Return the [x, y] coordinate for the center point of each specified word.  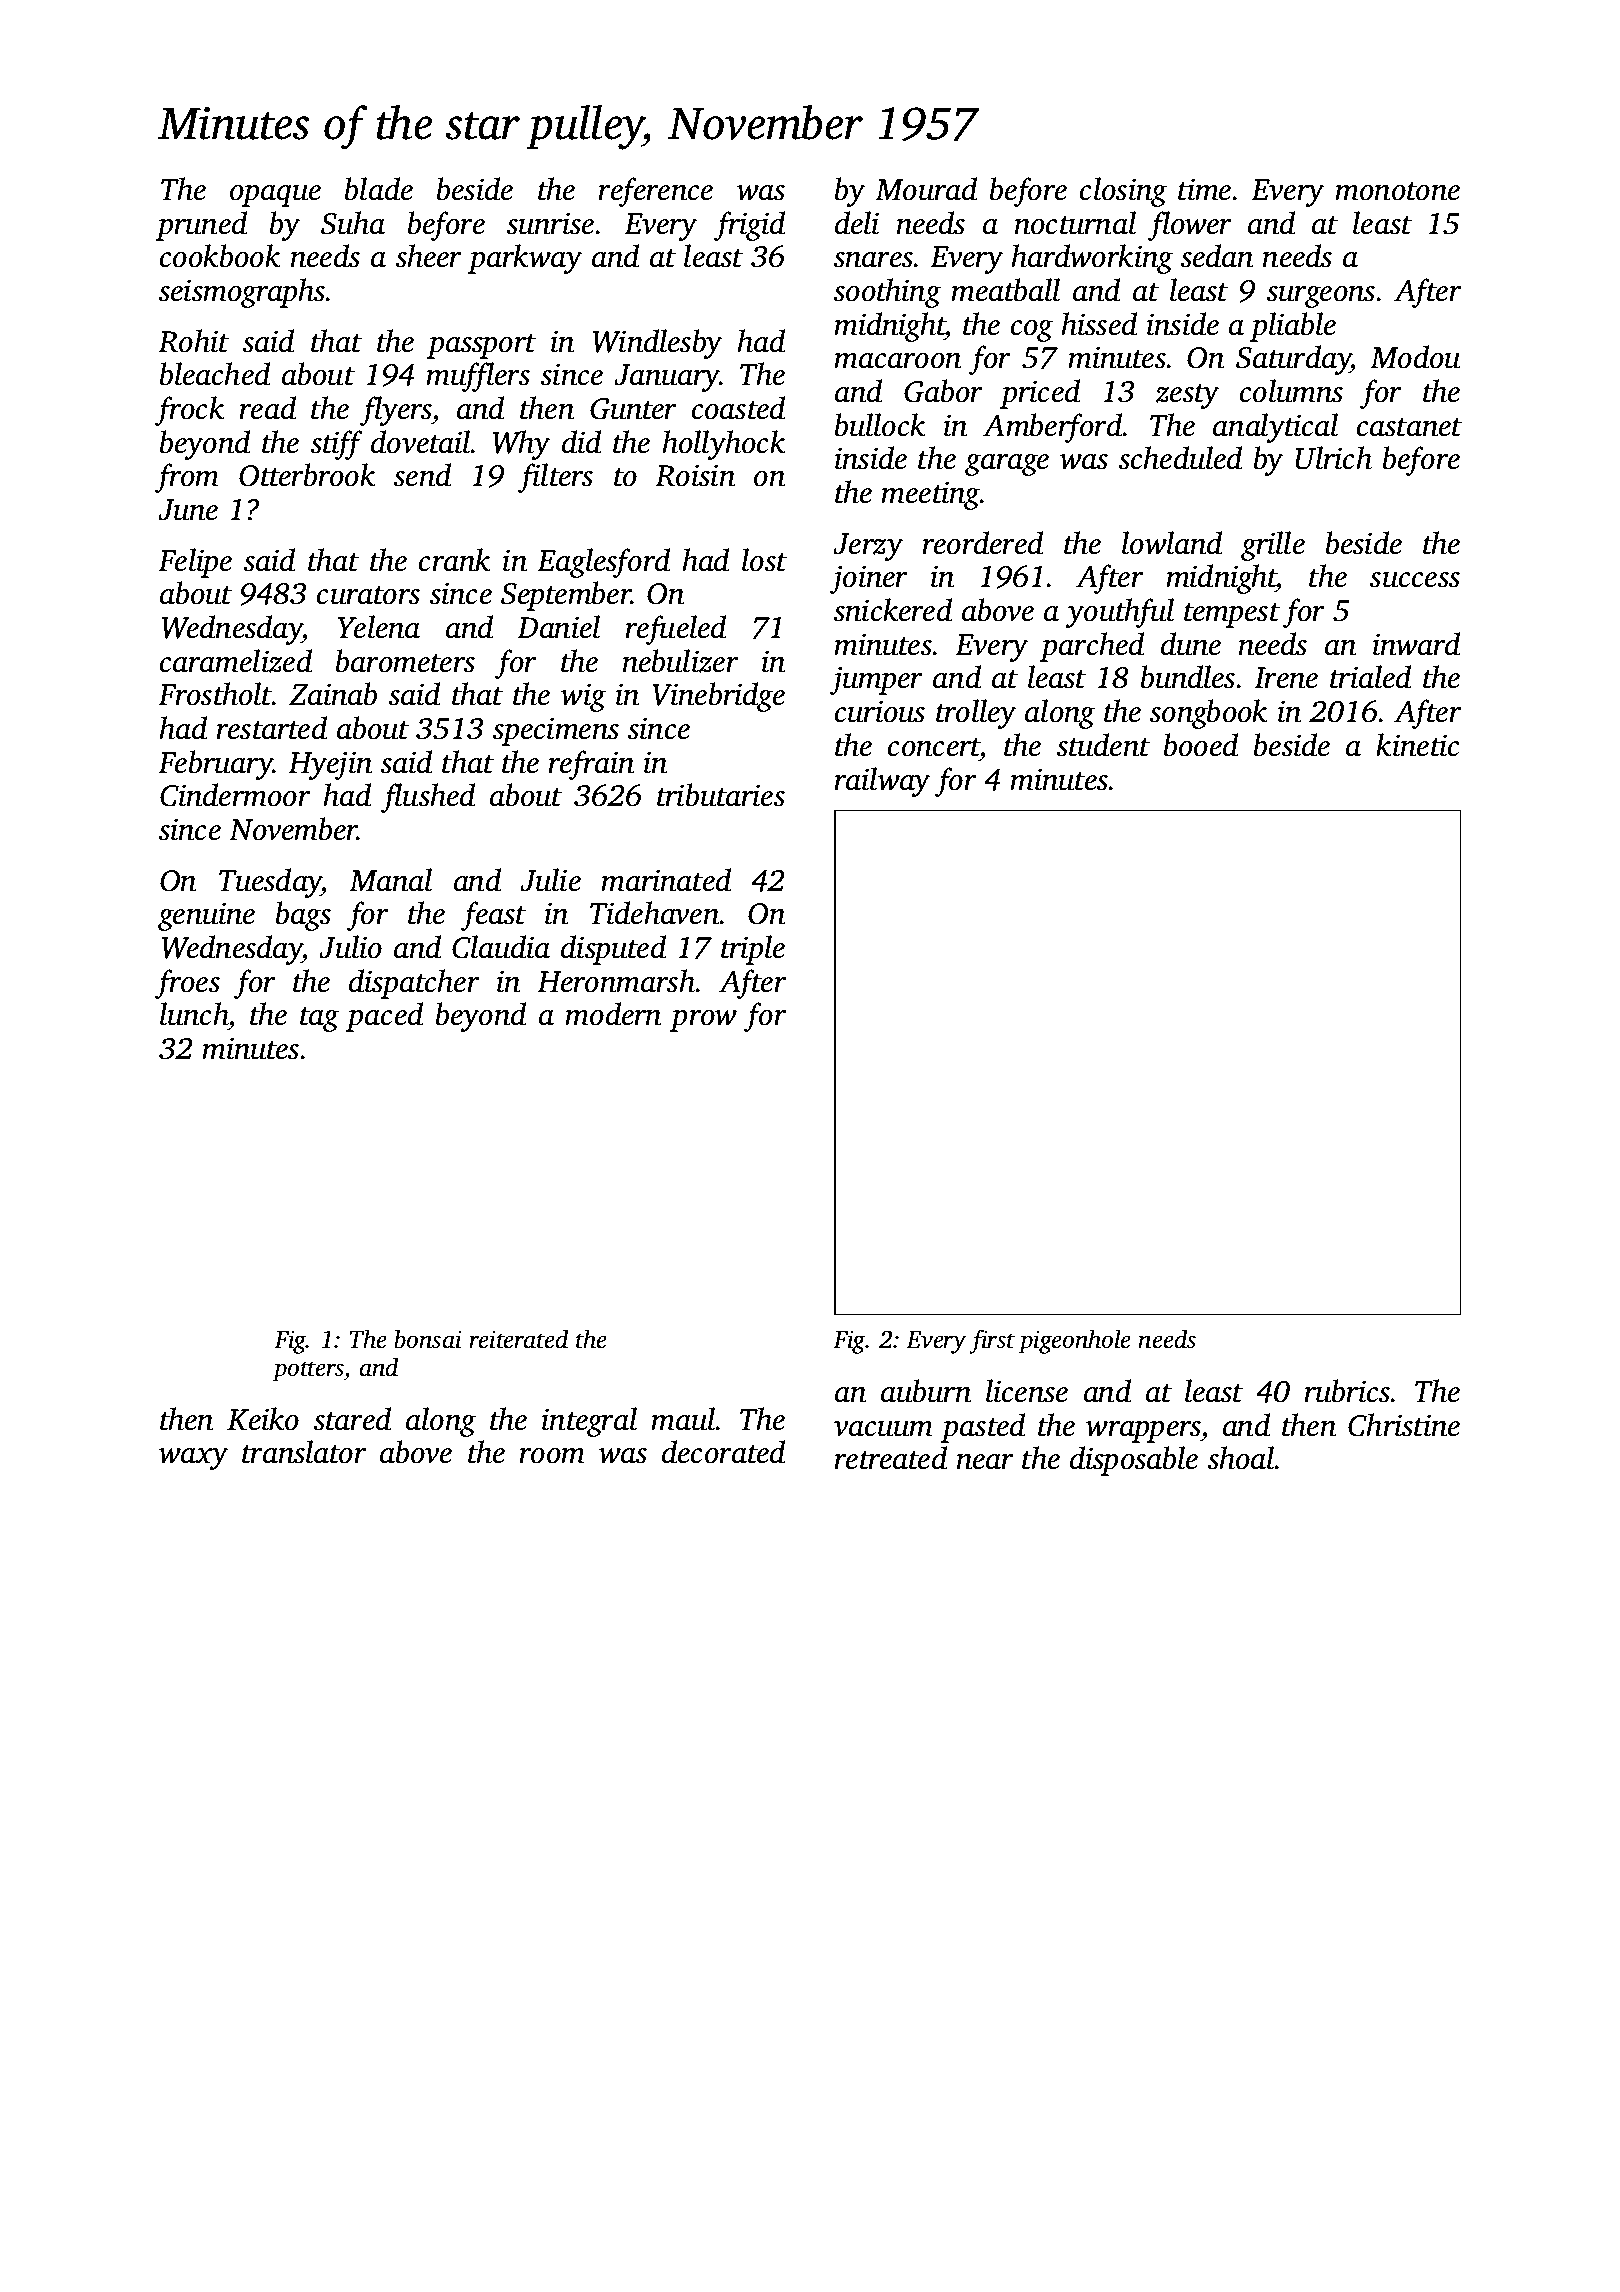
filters [555, 478]
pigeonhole [1075, 1341]
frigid [749, 226]
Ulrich [1334, 458]
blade [378, 189]
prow [703, 1021]
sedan [1217, 256]
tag [319, 1019]
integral [589, 1422]
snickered [893, 610]
